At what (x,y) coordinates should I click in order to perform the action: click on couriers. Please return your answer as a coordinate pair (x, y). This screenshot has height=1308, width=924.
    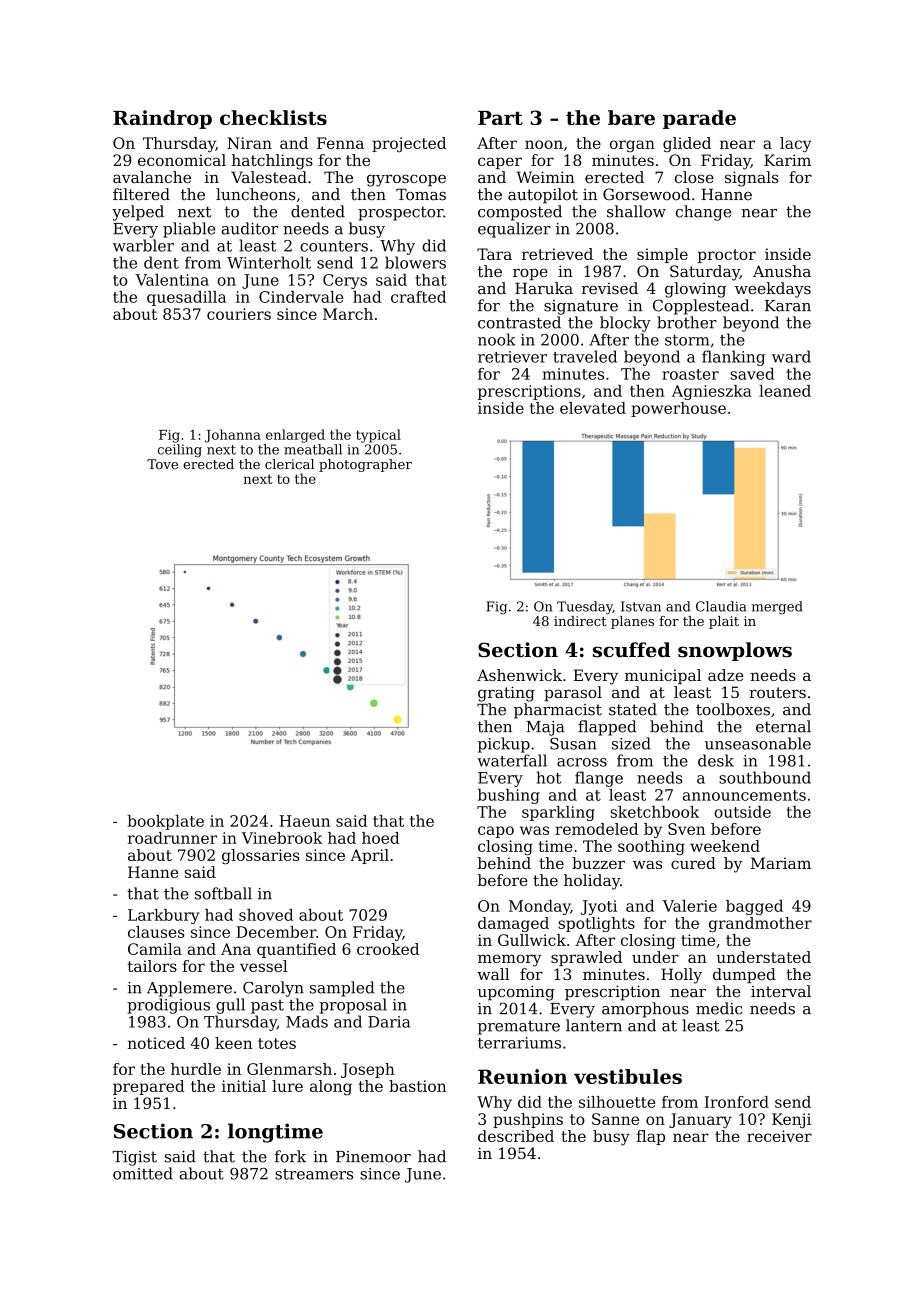
    Looking at the image, I should click on (239, 314).
